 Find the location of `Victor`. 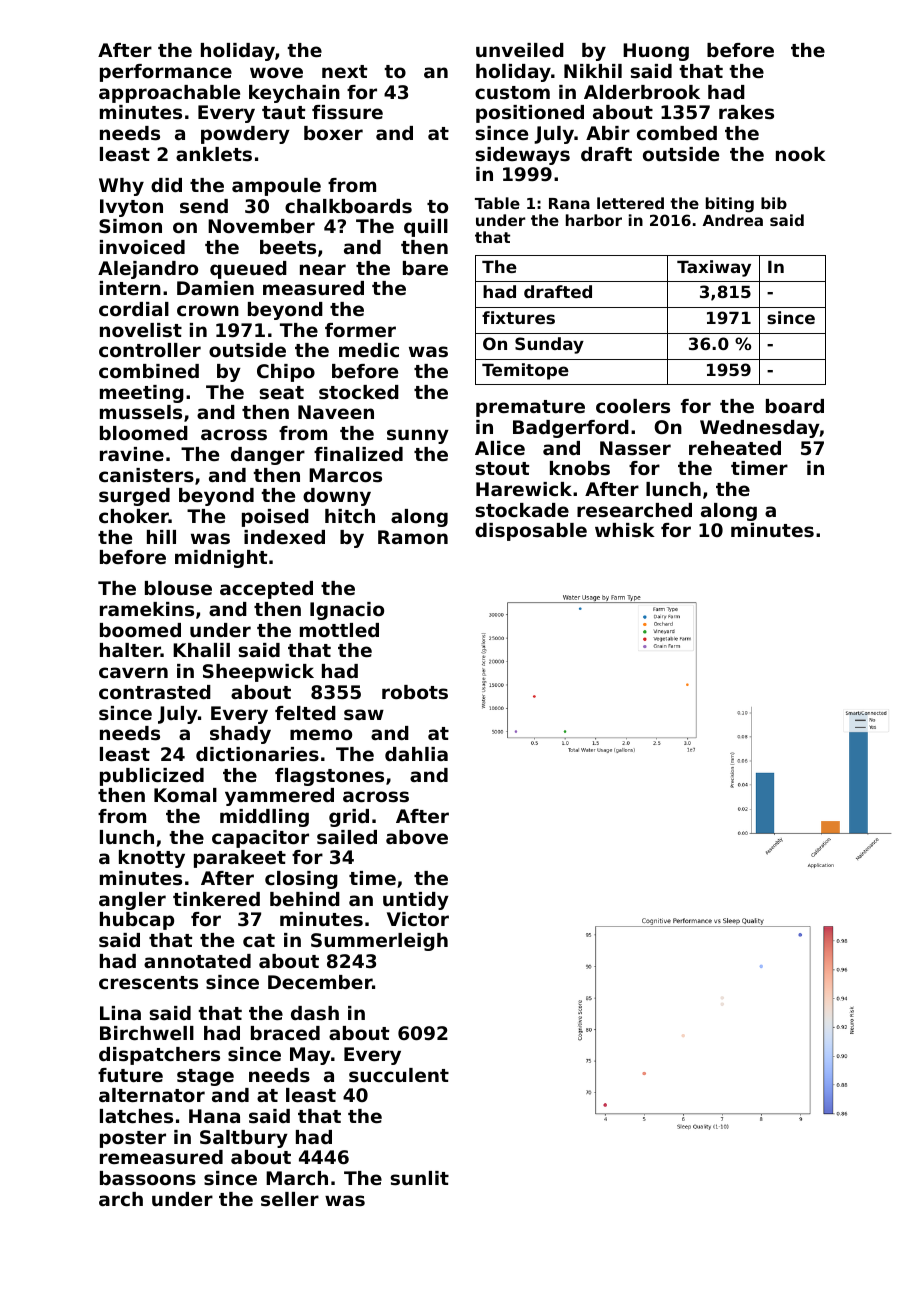

Victor is located at coordinates (418, 919).
